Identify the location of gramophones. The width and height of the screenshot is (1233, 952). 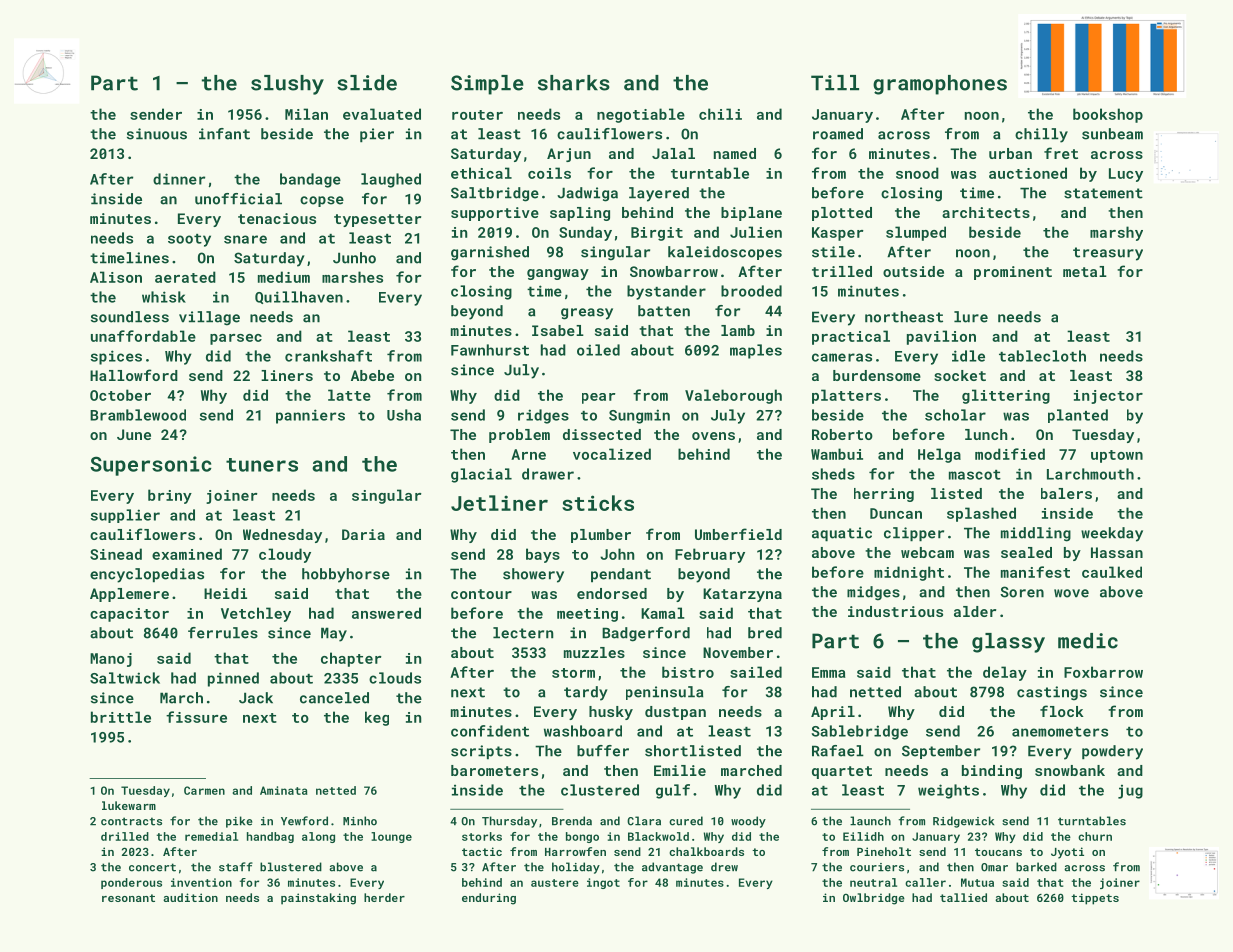
(940, 85).
